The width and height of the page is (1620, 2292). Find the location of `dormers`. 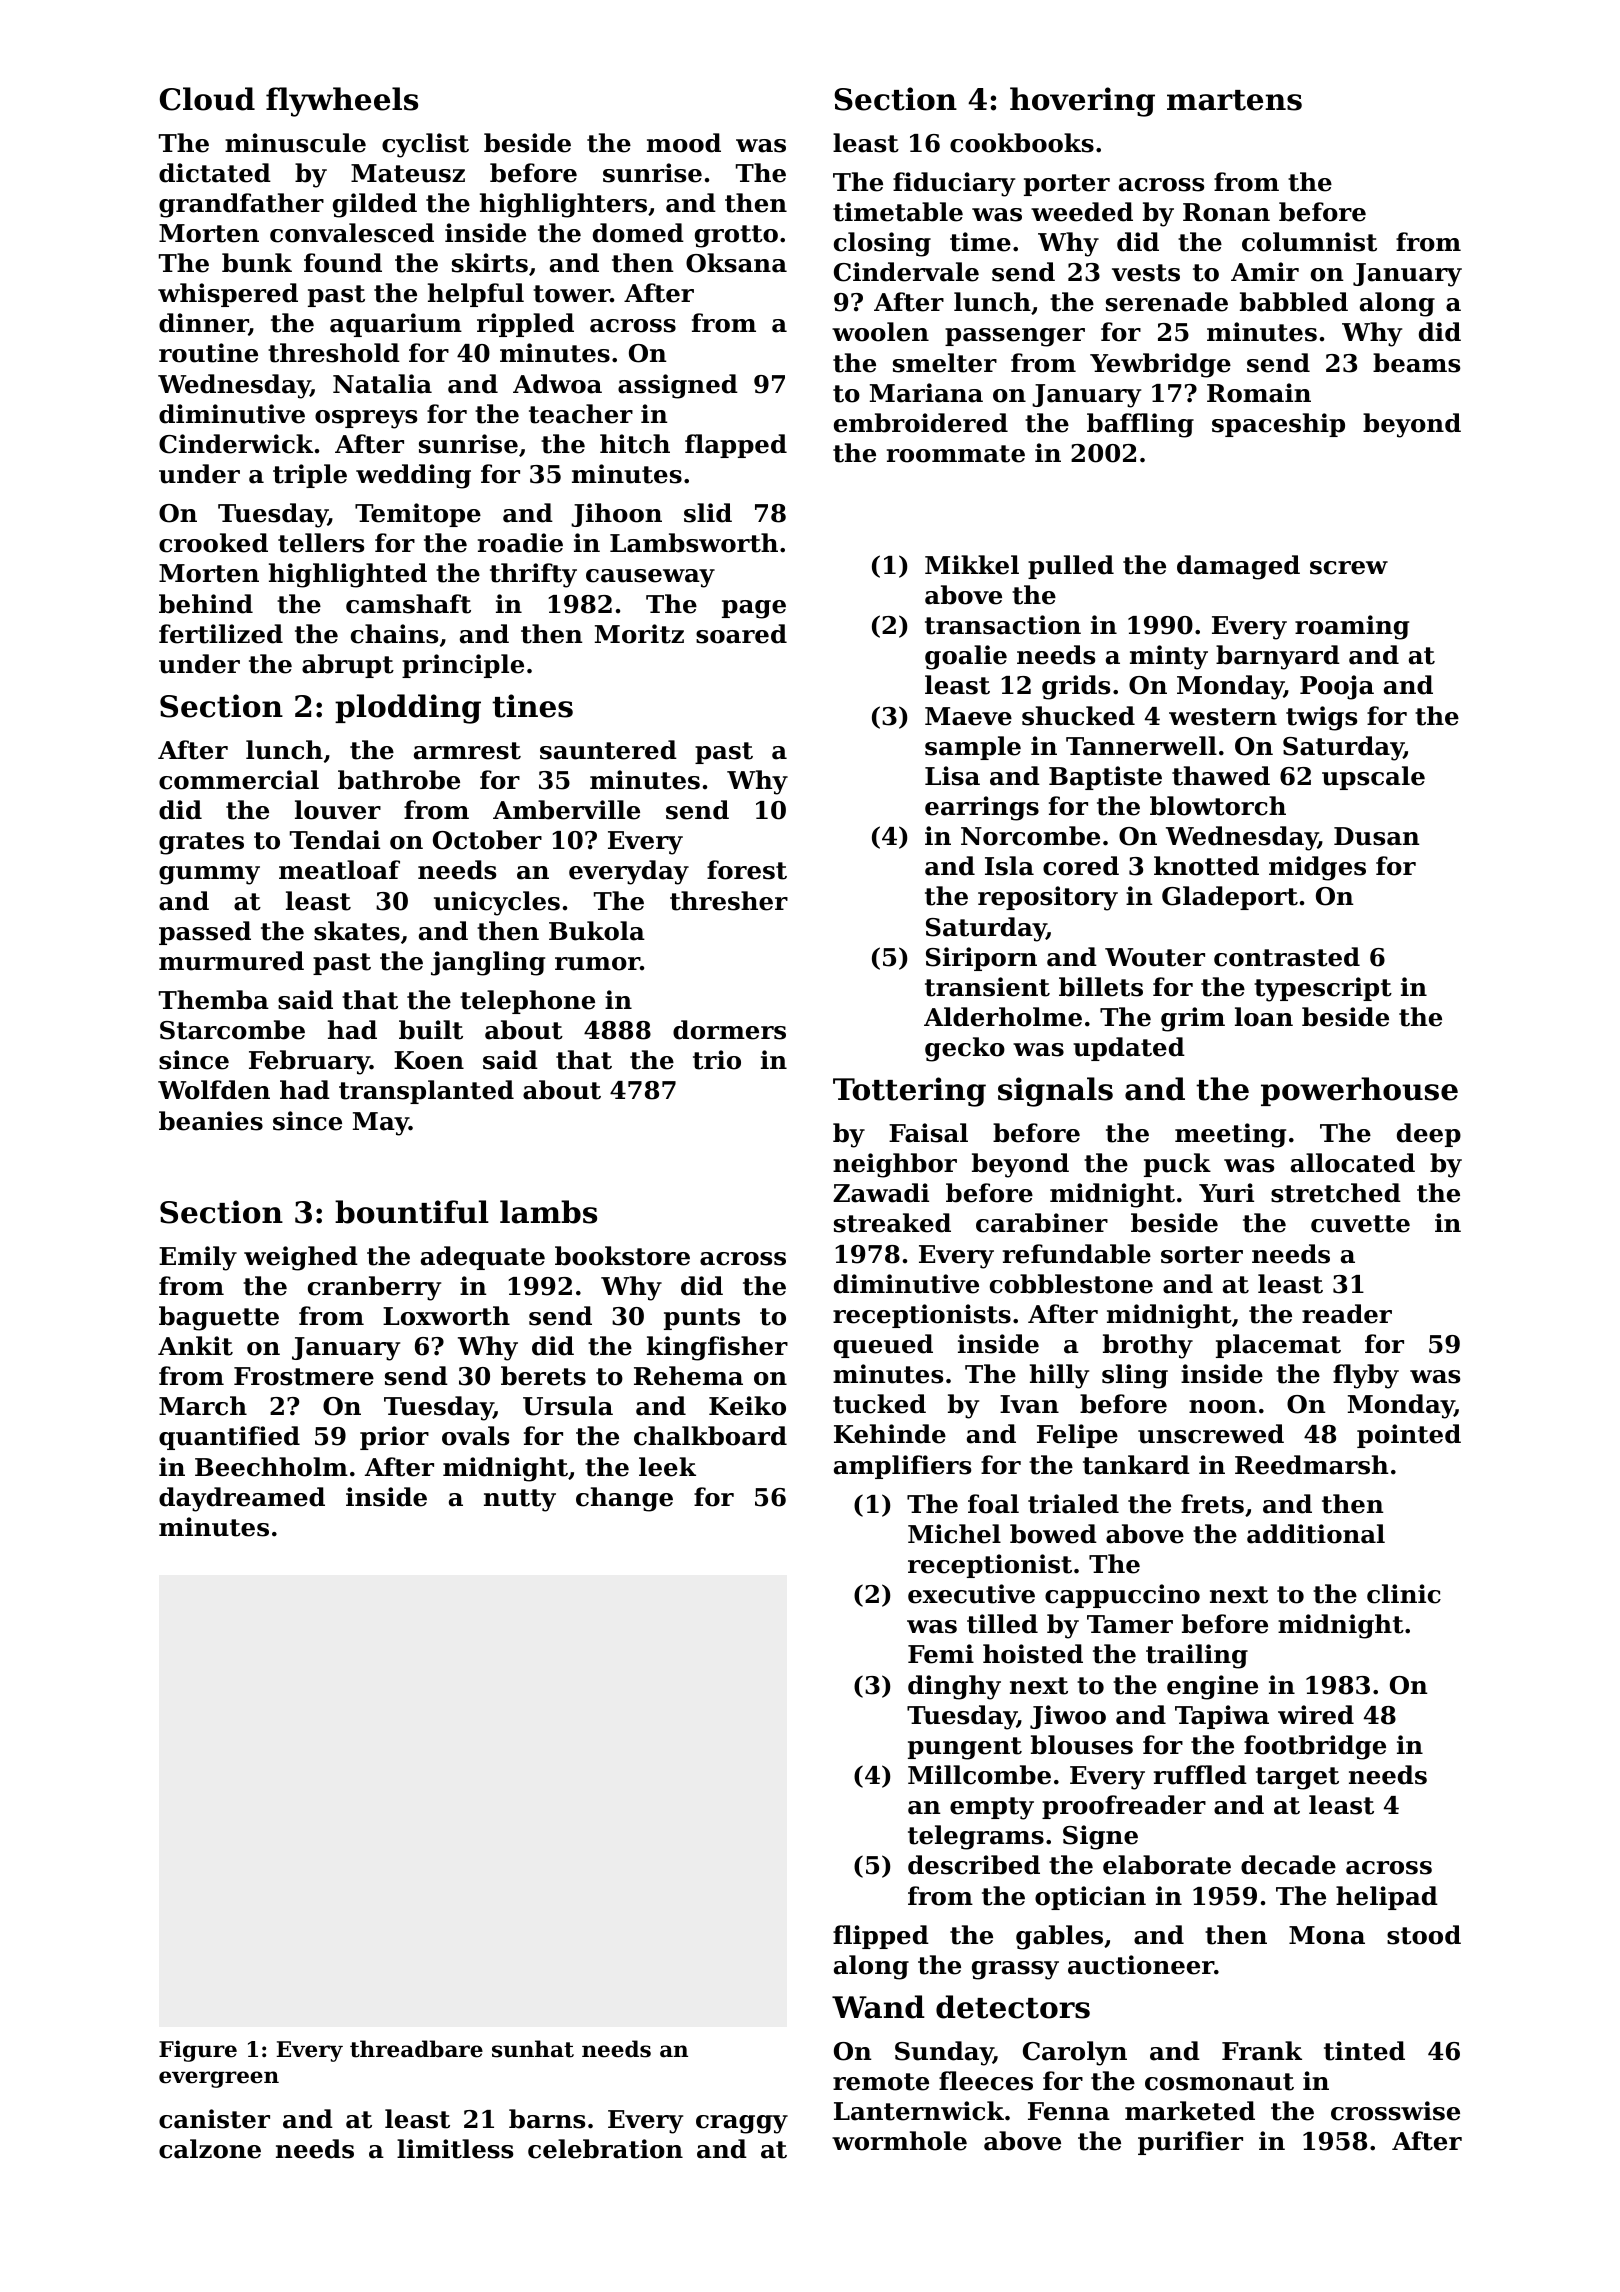

dormers is located at coordinates (729, 1030).
